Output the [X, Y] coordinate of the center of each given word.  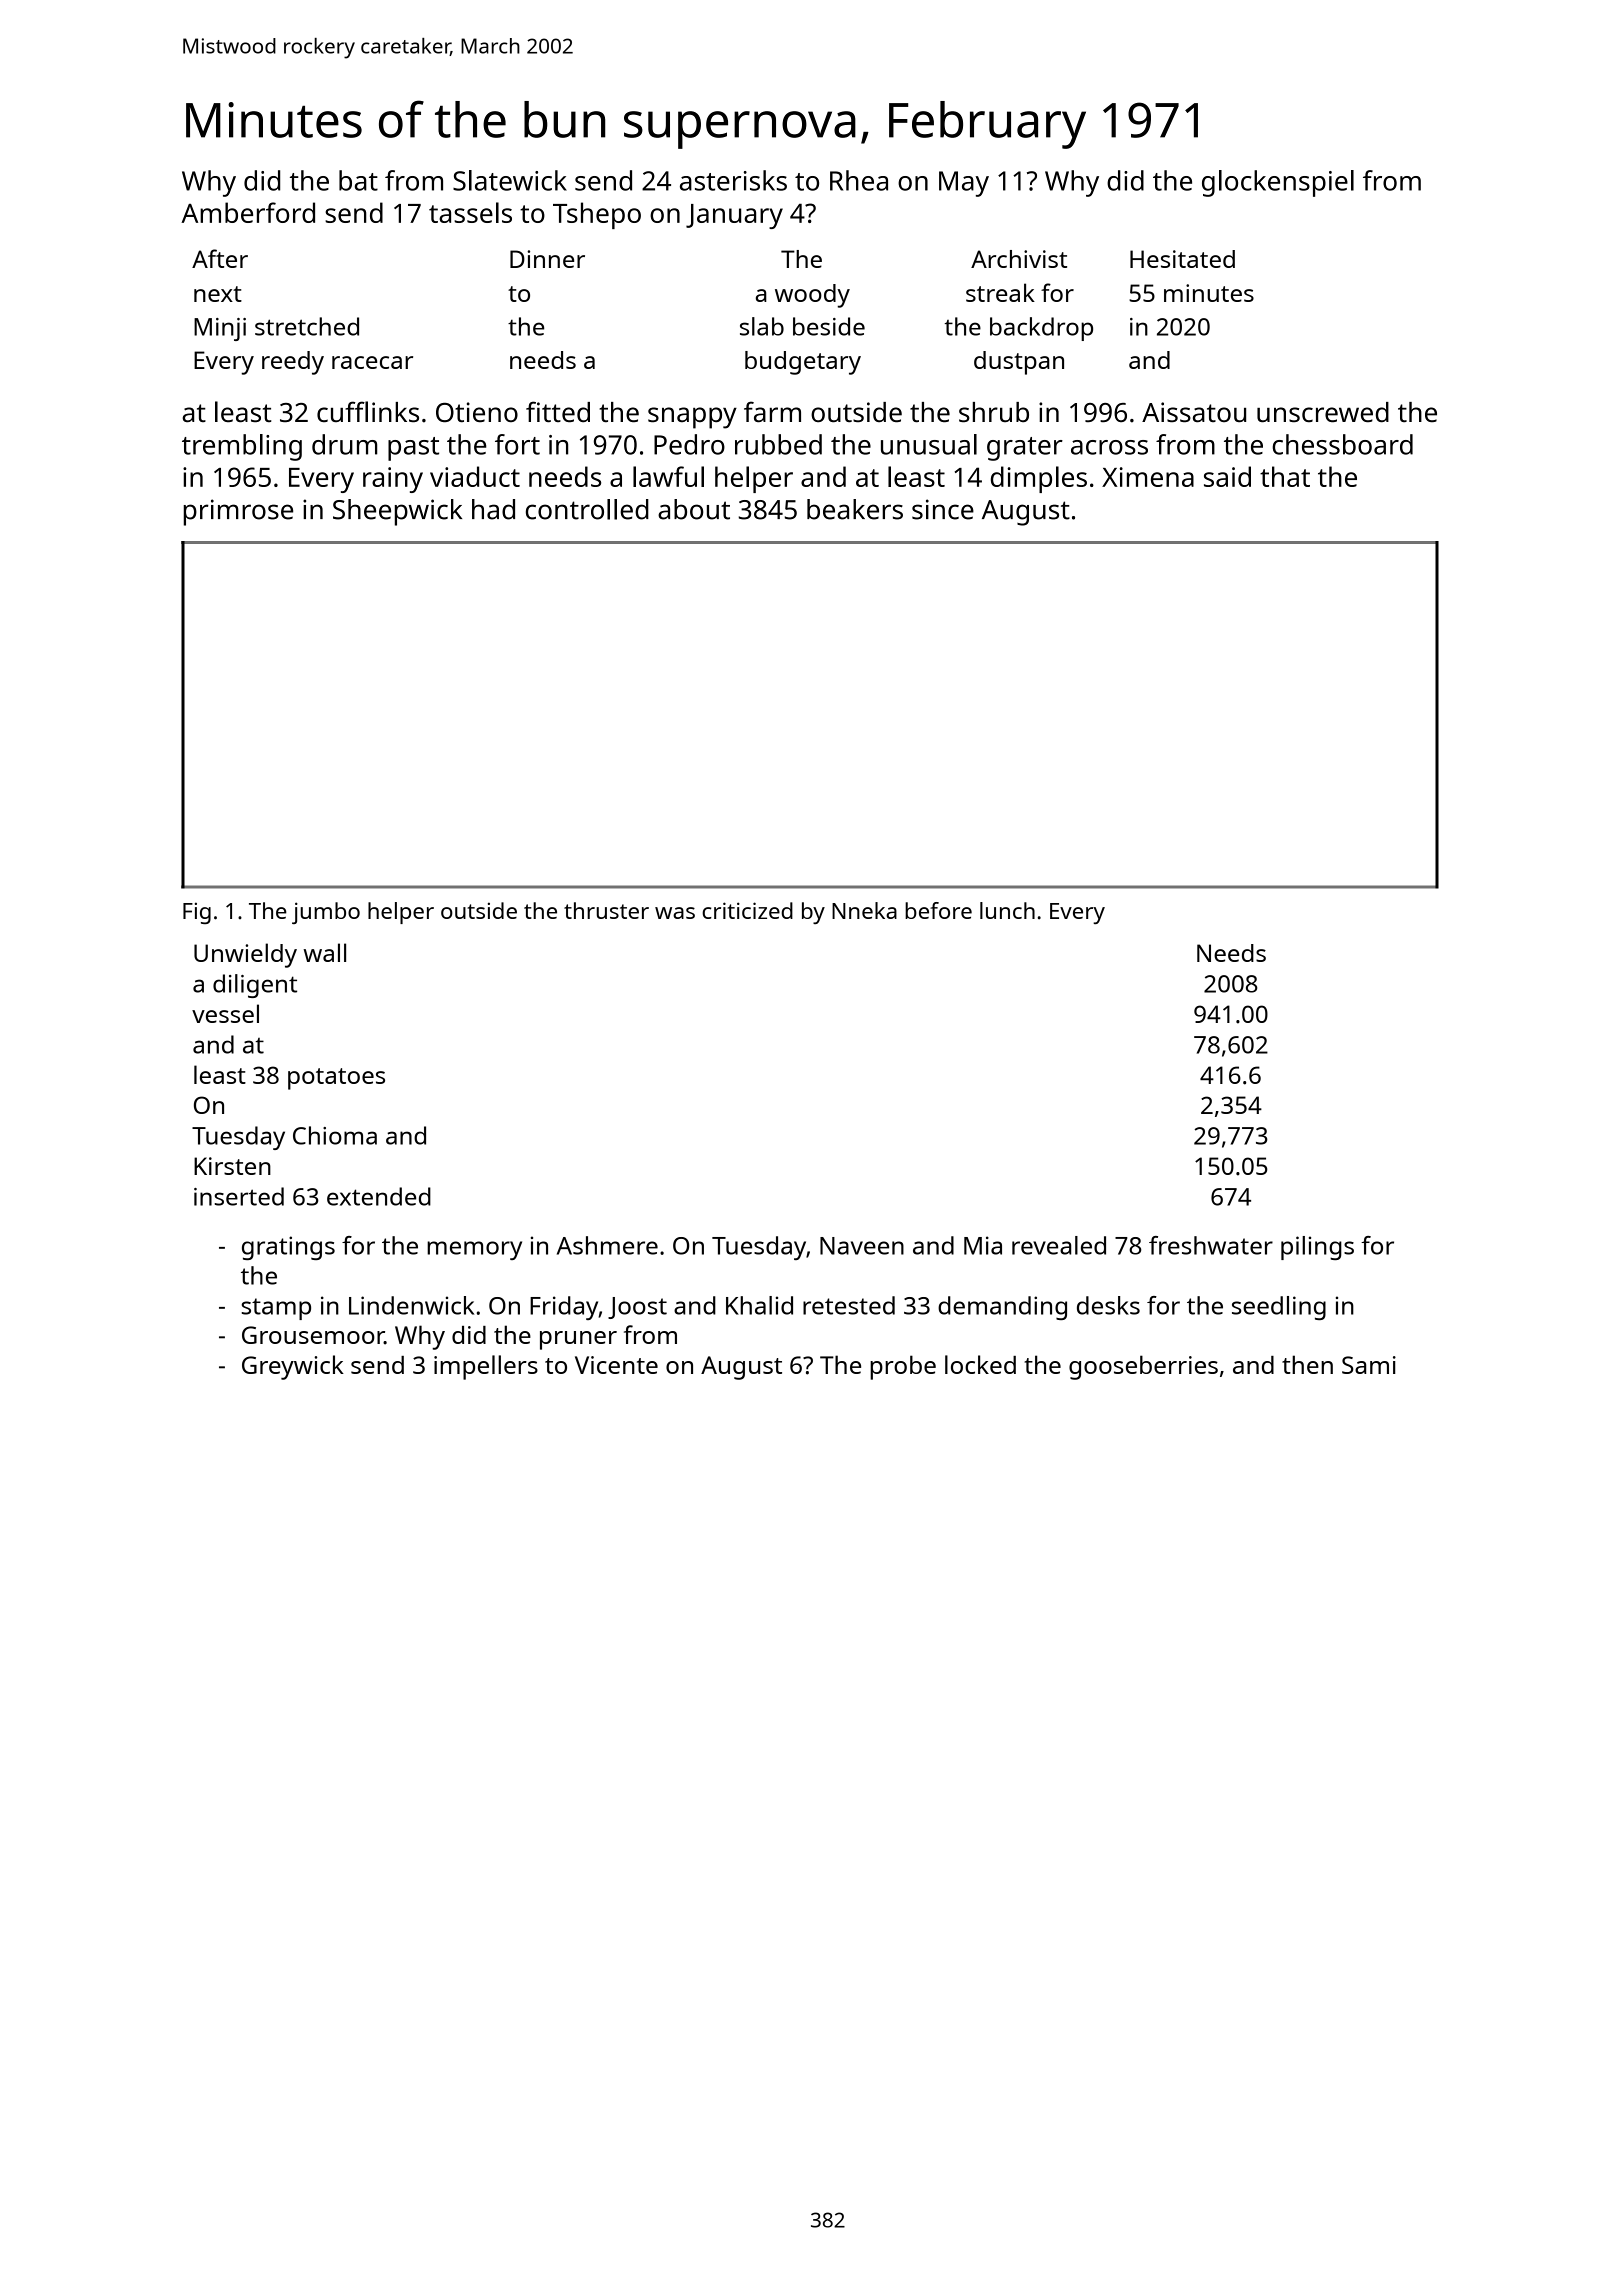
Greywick [293, 1367]
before [938, 910]
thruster [606, 910]
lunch [1007, 910]
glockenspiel [1278, 183]
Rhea [859, 180]
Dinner [547, 259]
